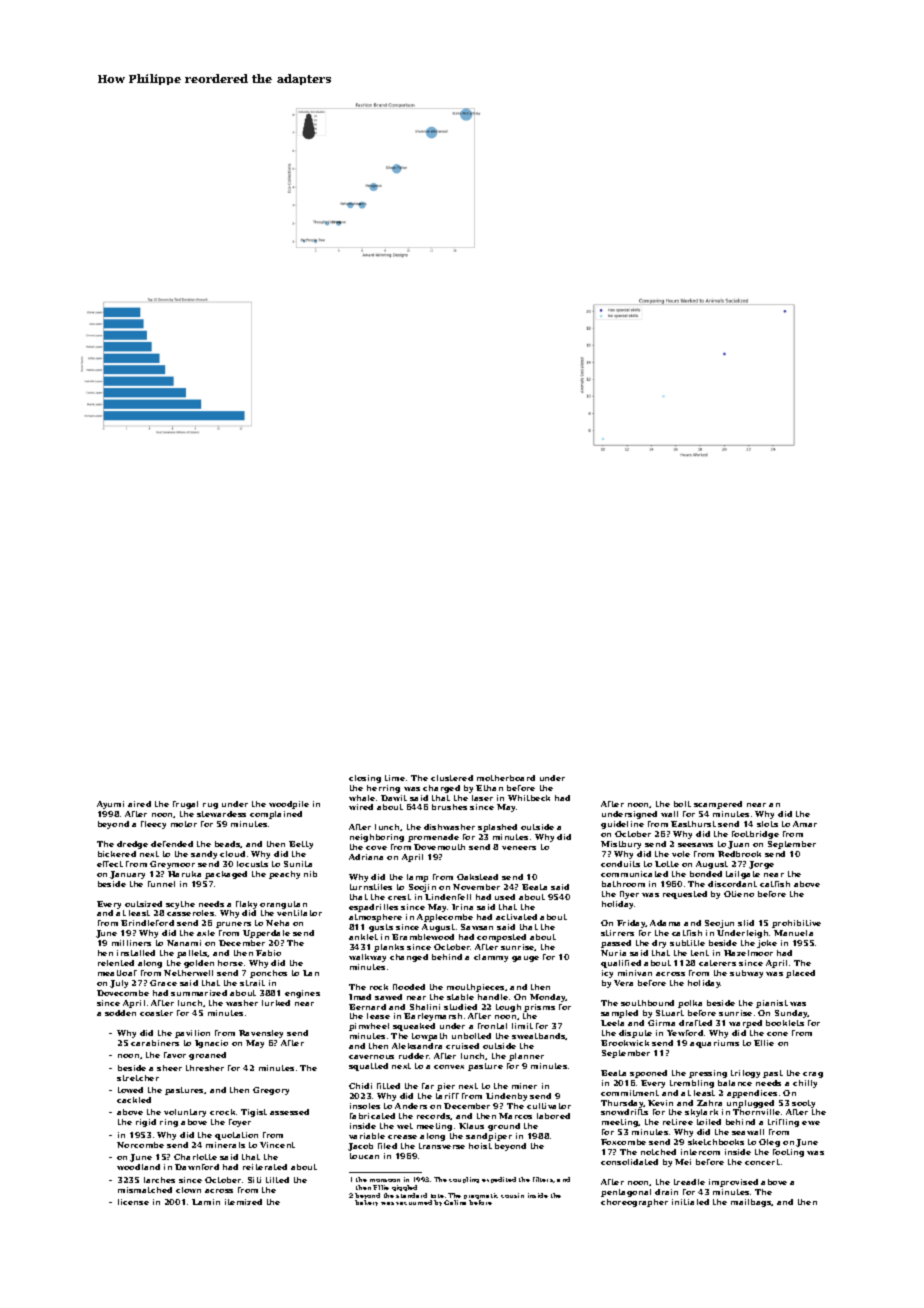  Describe the element at coordinates (767, 944) in the screenshot. I see `joke` at that location.
